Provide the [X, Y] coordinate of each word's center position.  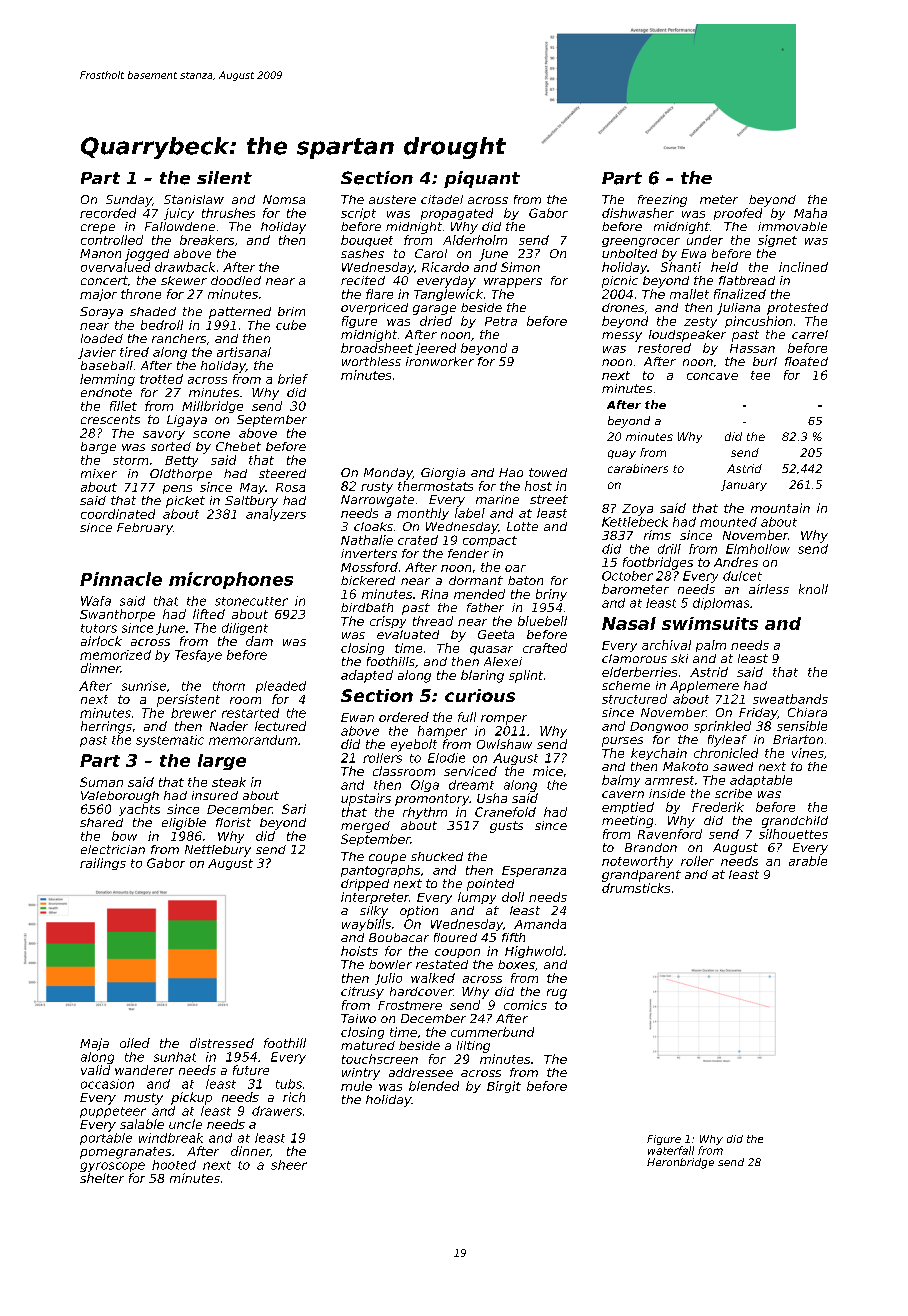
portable [106, 1139]
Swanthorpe [117, 615]
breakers [207, 240]
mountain [780, 508]
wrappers [513, 283]
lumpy [477, 898]
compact [490, 541]
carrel [810, 334]
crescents [110, 419]
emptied [628, 808]
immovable [792, 226]
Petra [501, 321]
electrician [113, 849]
